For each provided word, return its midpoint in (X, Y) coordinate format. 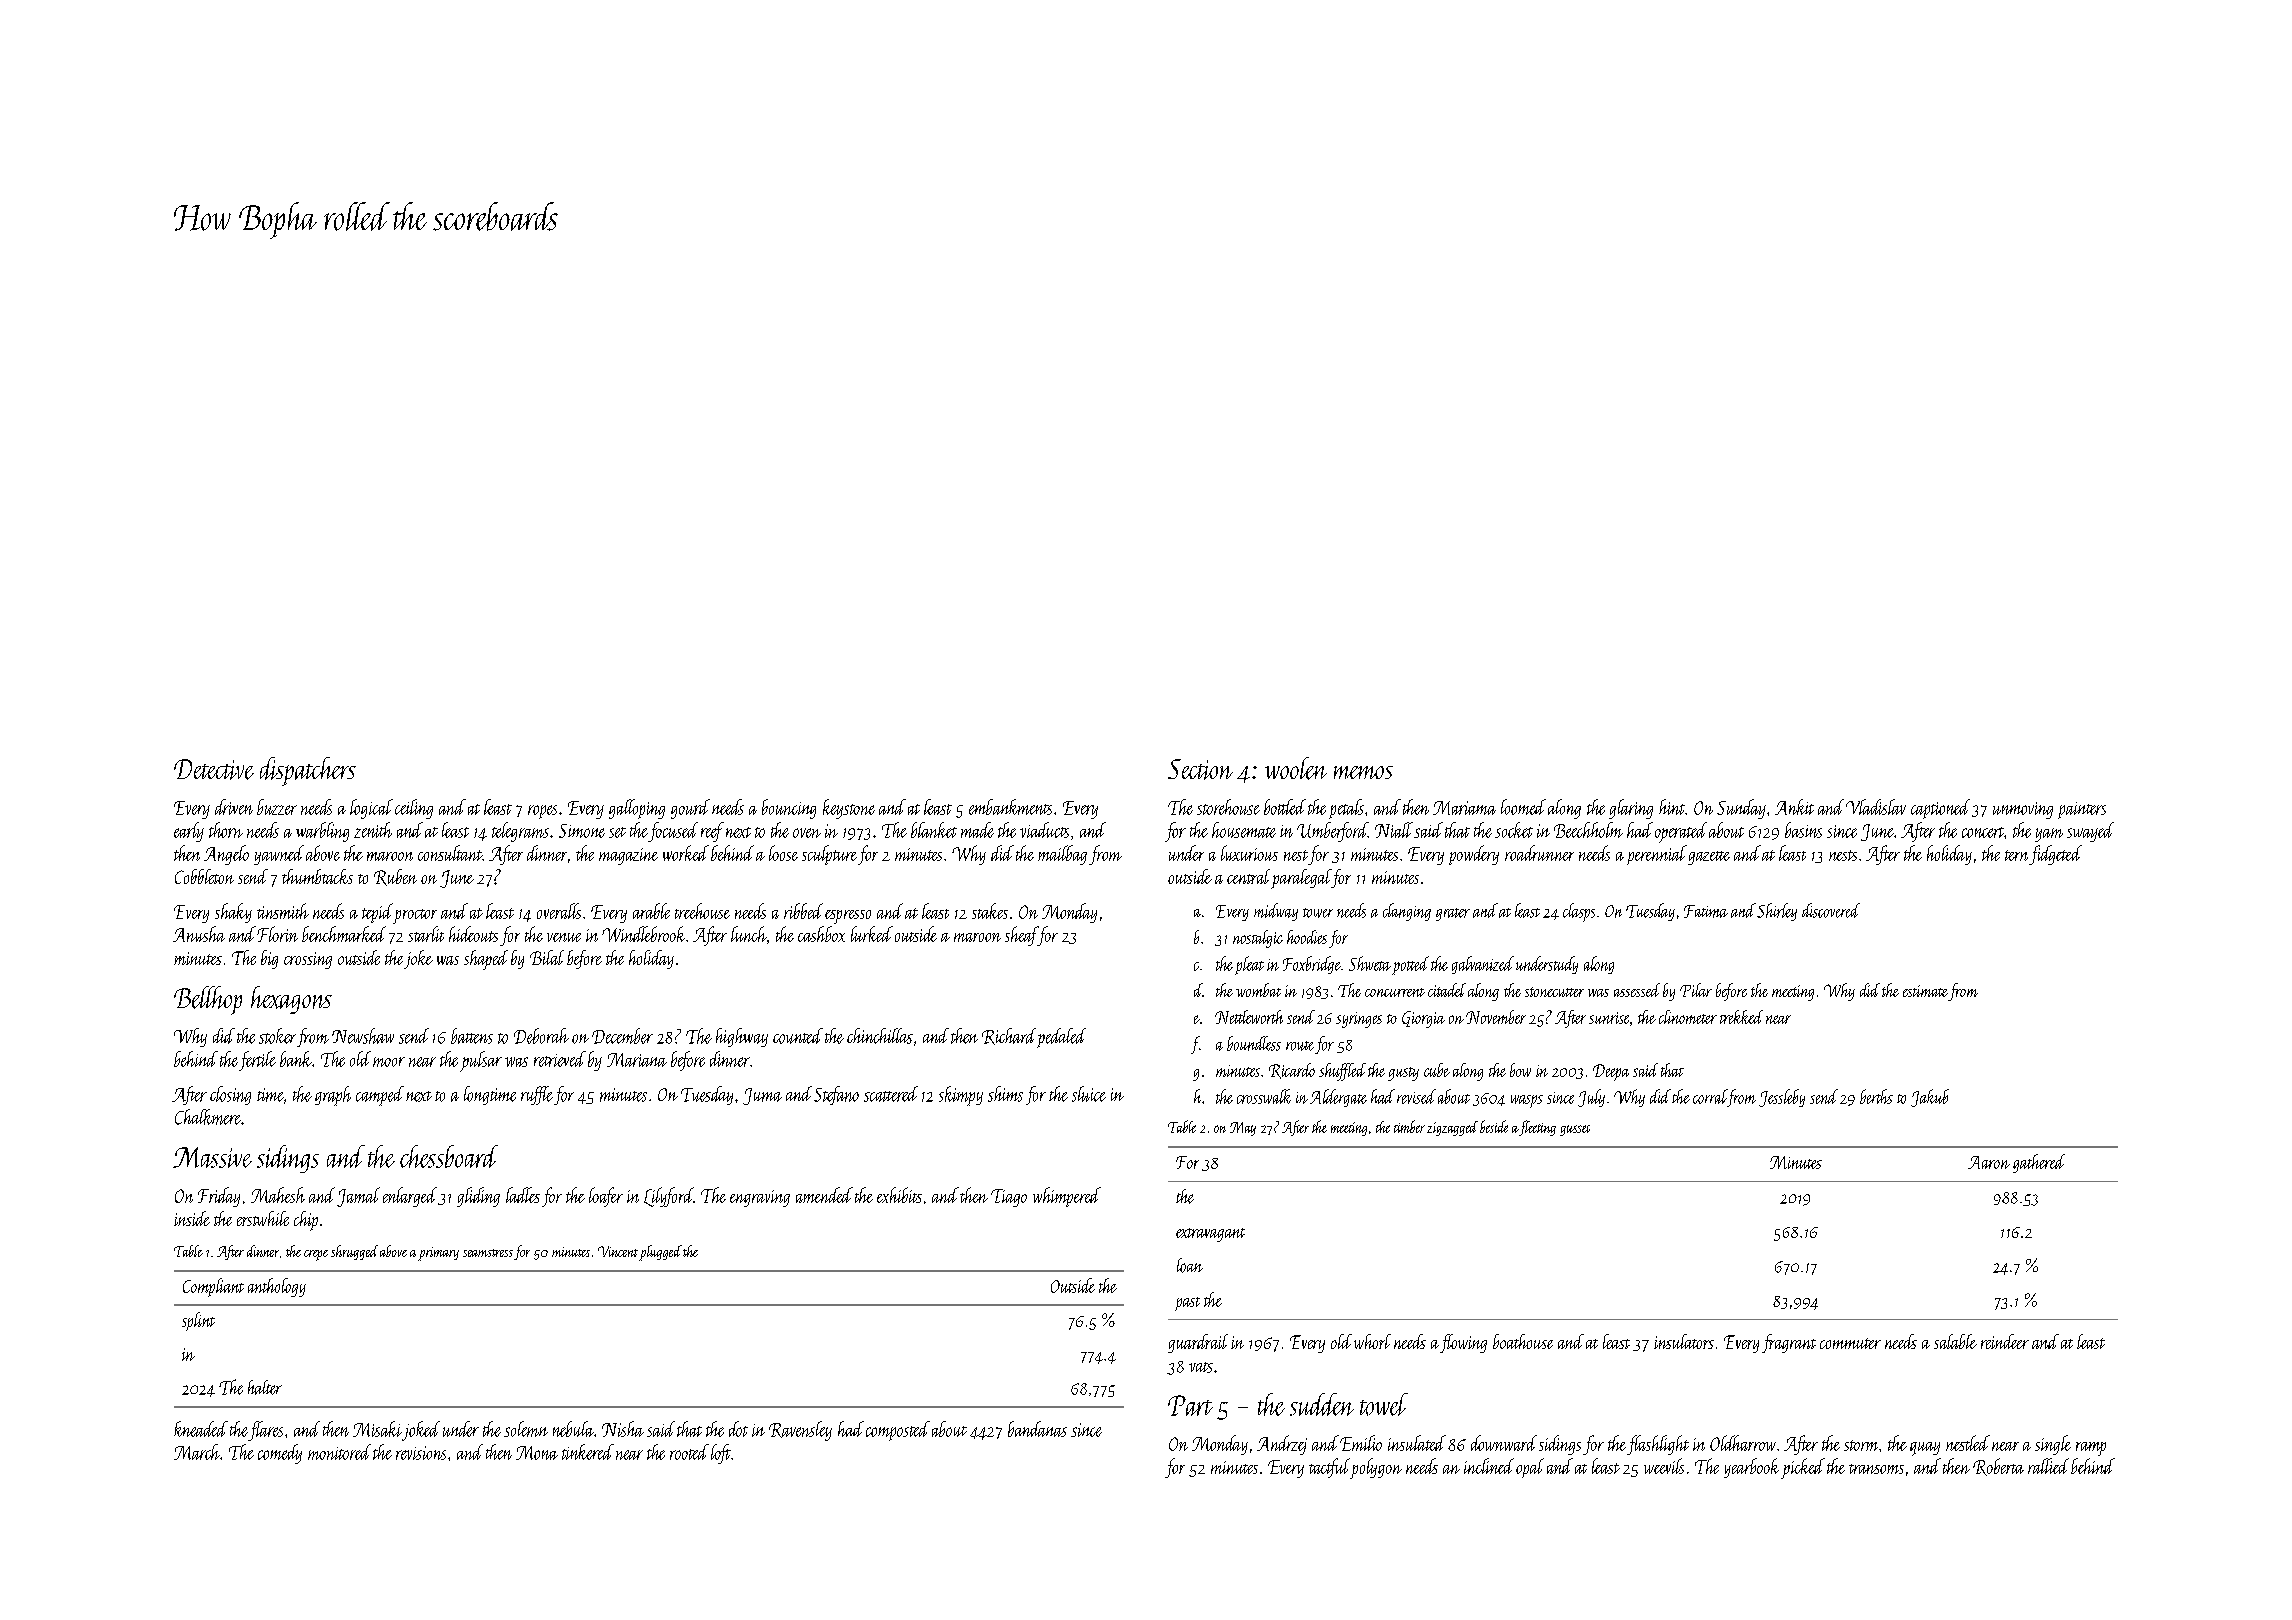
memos (1363, 772)
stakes (990, 911)
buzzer (277, 807)
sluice (1089, 1094)
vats (1201, 1367)
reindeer (2005, 1341)
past (1187, 1304)
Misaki (377, 1429)
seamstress (488, 1253)
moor (389, 1062)
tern (2016, 855)
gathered (2039, 1163)
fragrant (1789, 1343)
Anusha (199, 934)
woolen (1296, 768)
